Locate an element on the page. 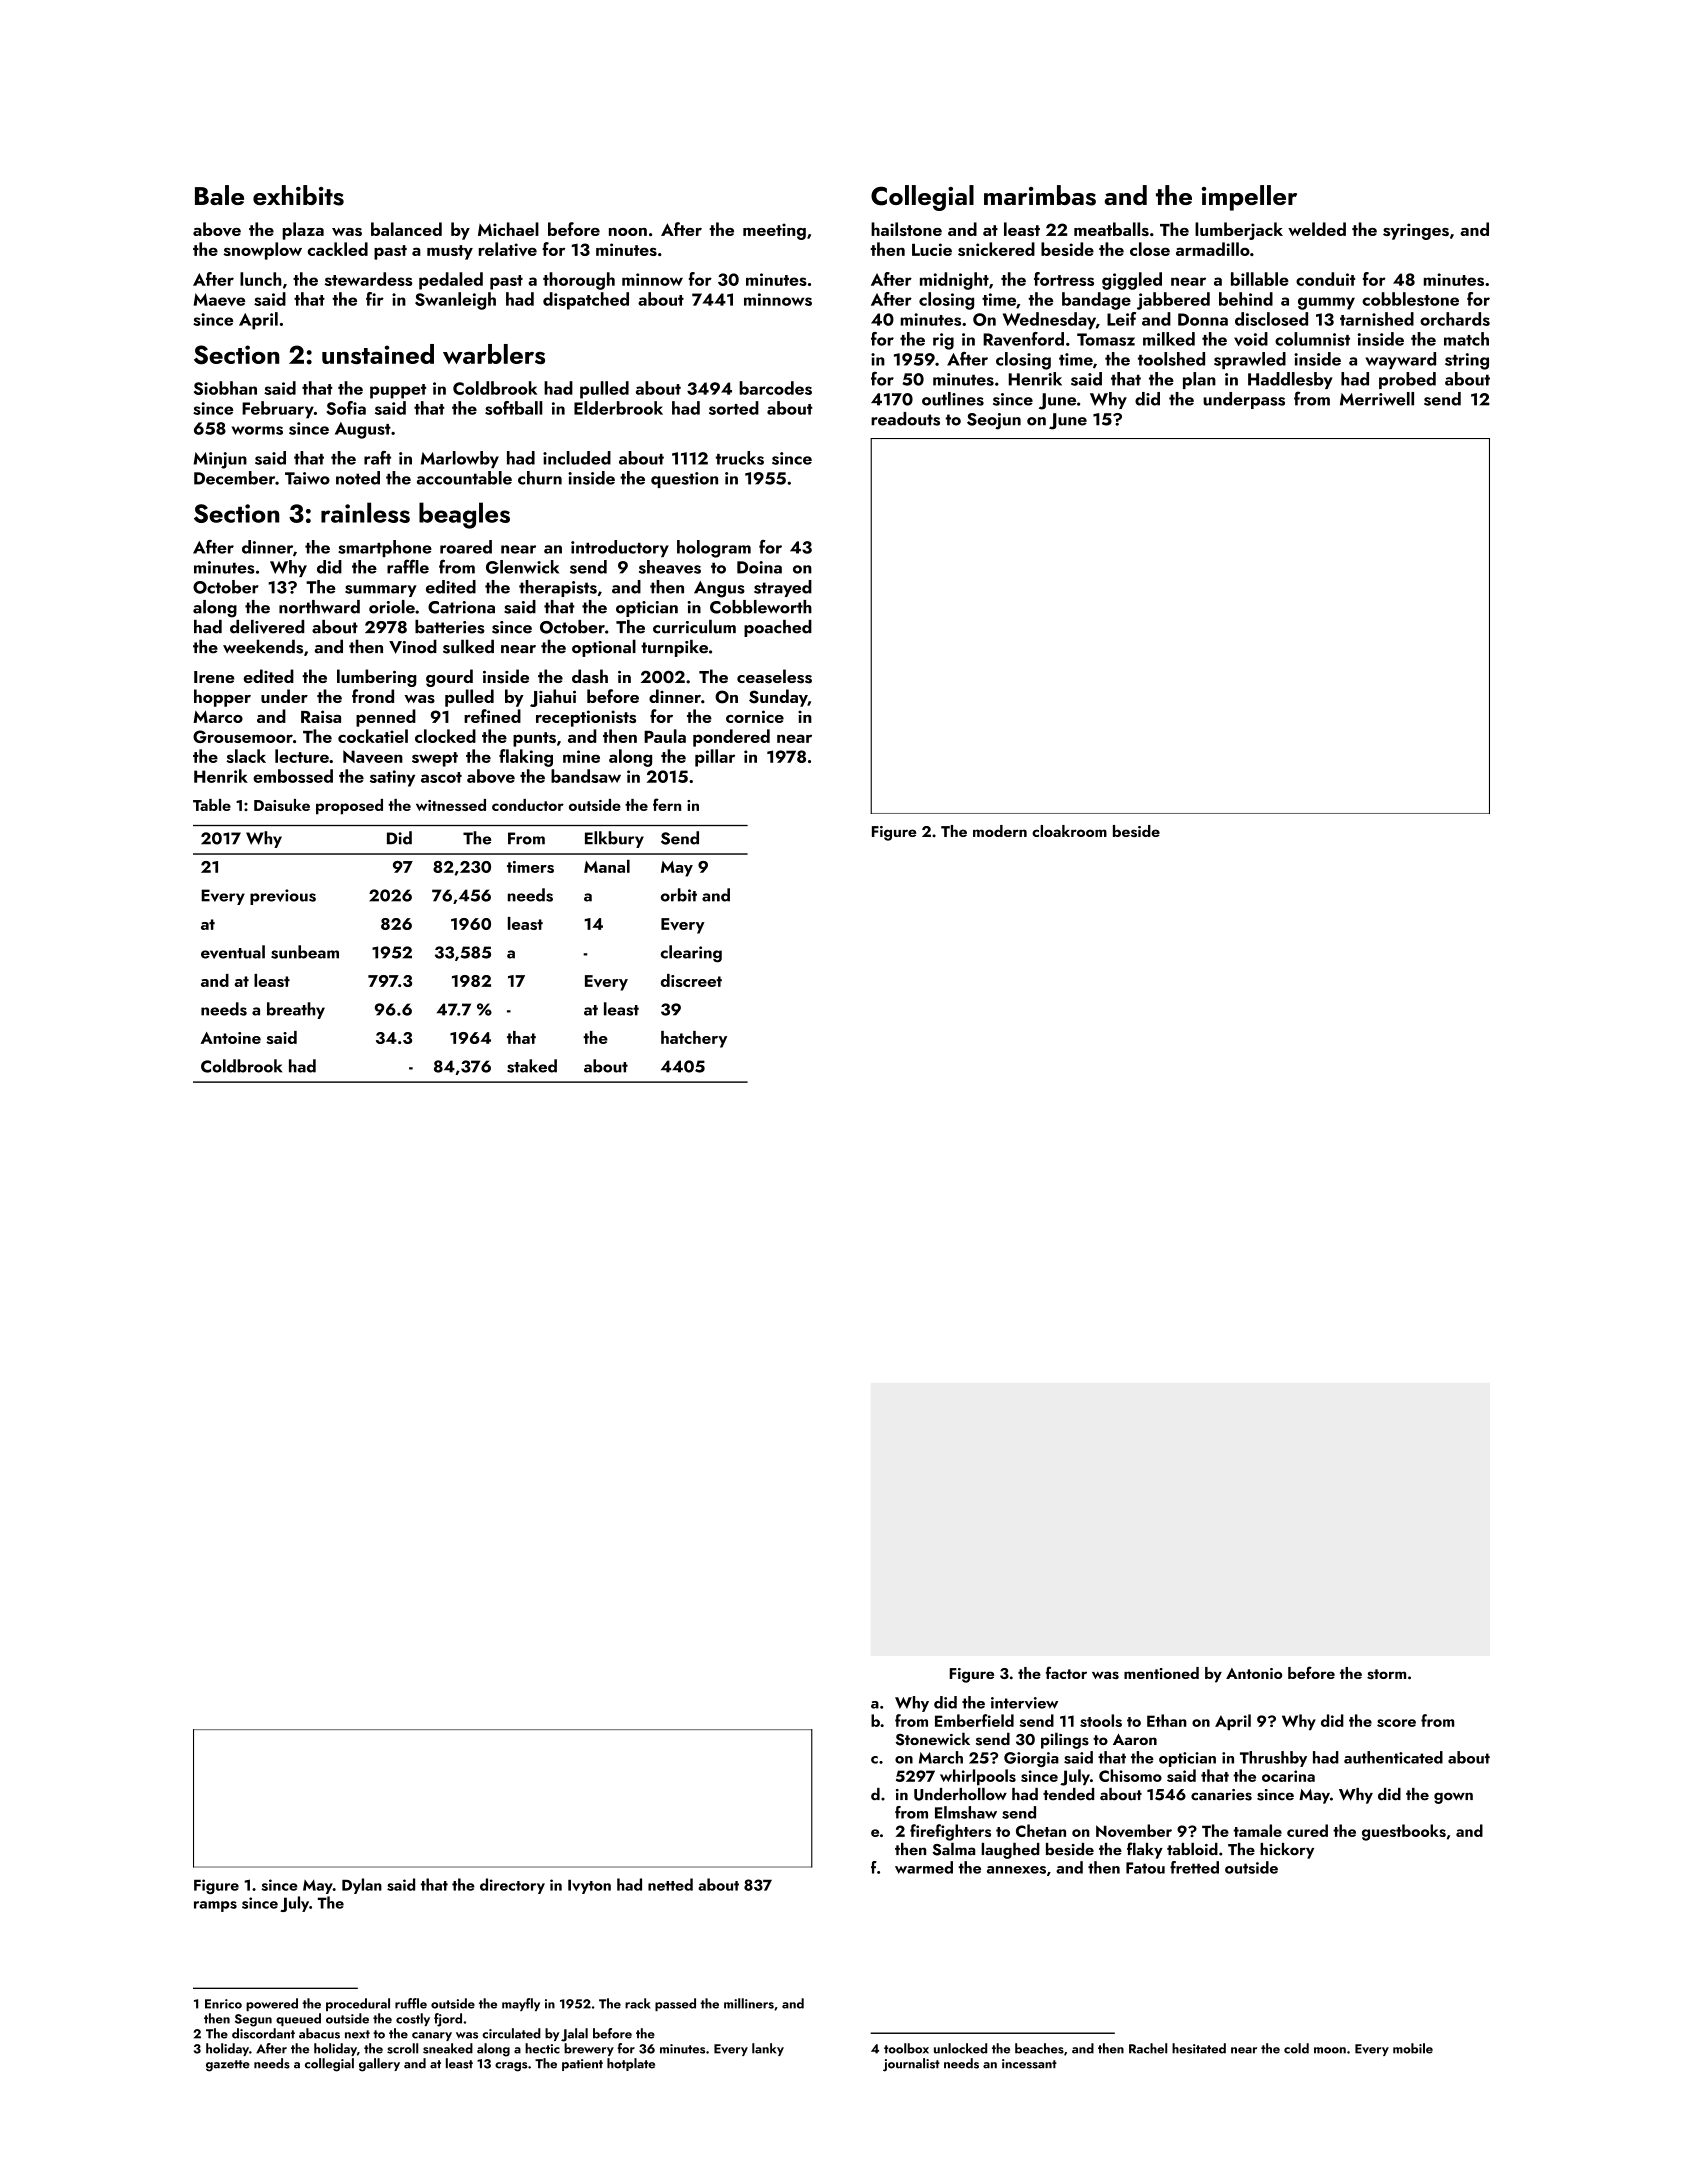 Image resolution: width=1683 pixels, height=2178 pixels. mayfly is located at coordinates (521, 2004).
